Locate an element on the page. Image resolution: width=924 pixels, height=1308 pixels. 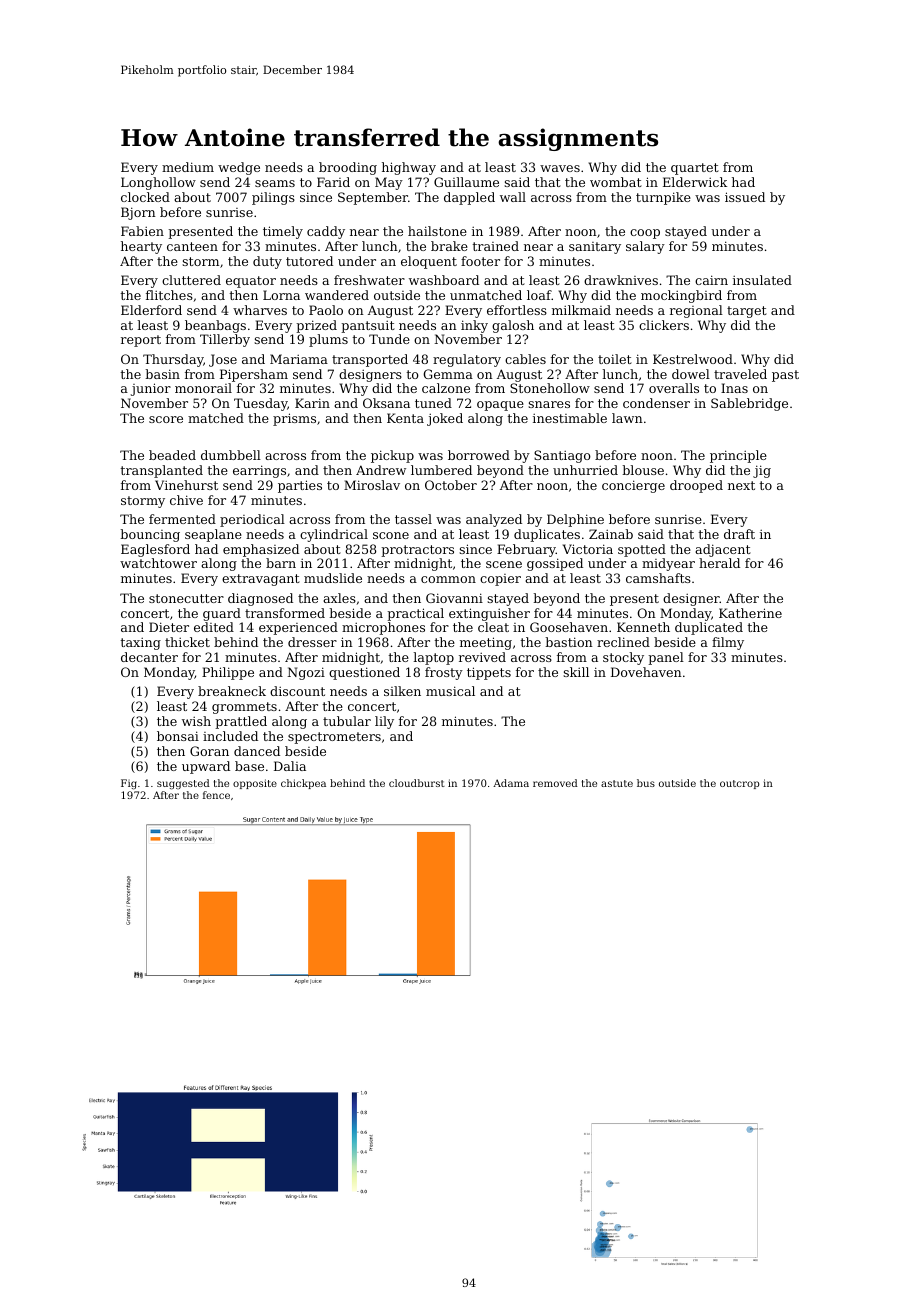
quartet is located at coordinates (695, 169).
